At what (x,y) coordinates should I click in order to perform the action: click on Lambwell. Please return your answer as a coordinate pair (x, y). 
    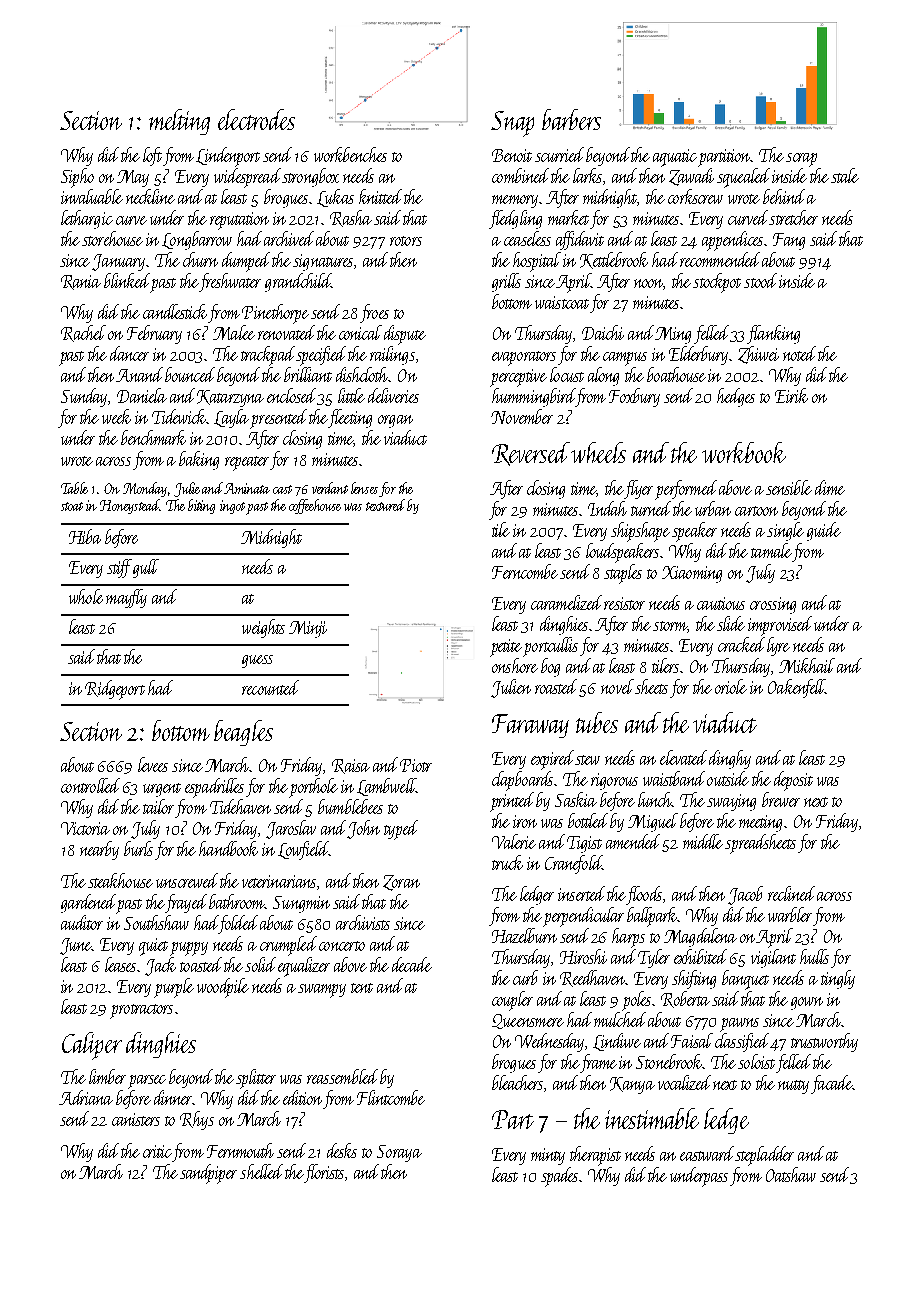
    Looking at the image, I should click on (386, 787).
